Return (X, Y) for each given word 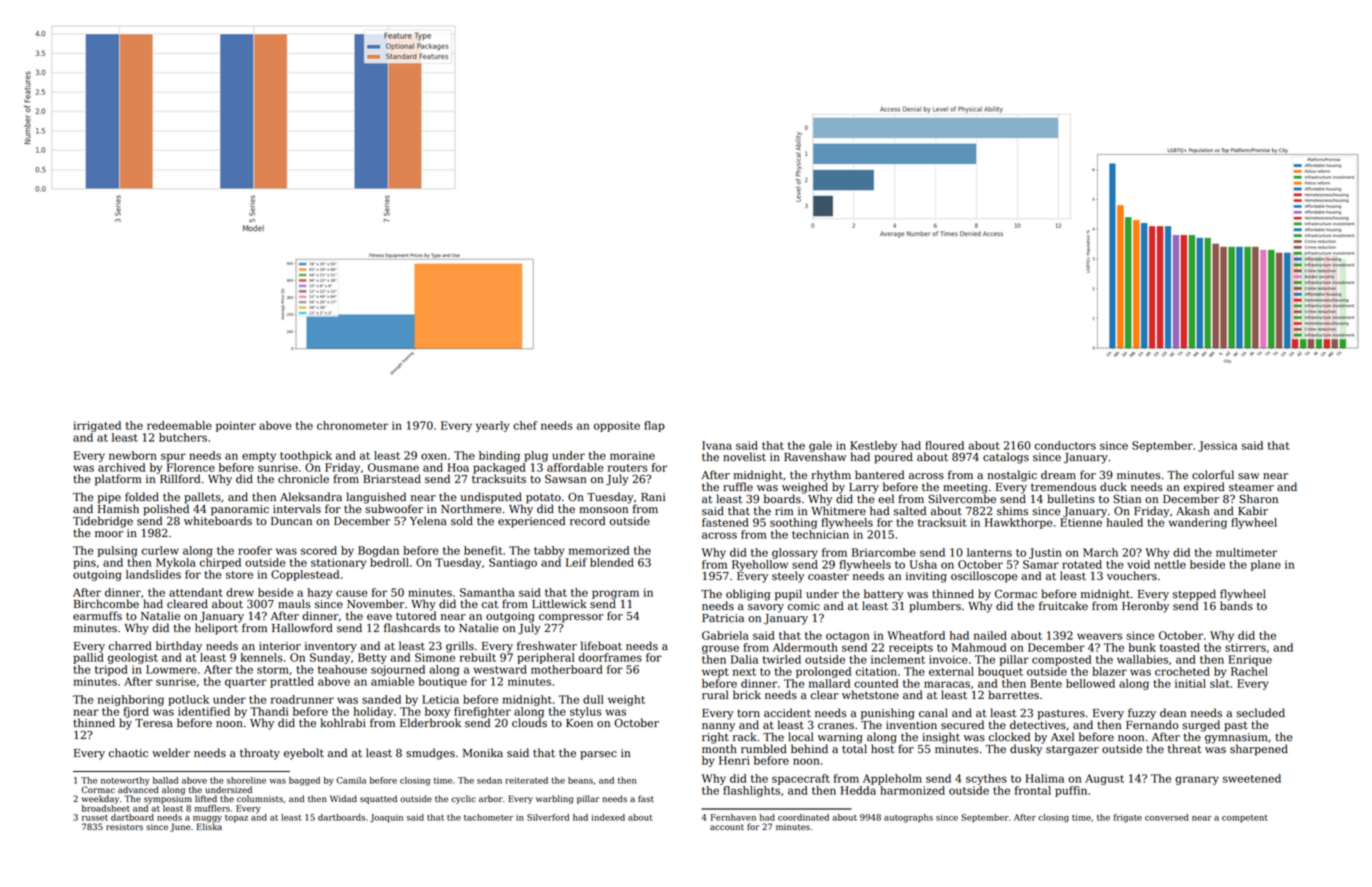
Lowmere (171, 669)
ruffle (738, 486)
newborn (133, 455)
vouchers (1132, 576)
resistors (124, 827)
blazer (1109, 671)
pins (84, 563)
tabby (549, 551)
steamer (1251, 487)
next (744, 672)
